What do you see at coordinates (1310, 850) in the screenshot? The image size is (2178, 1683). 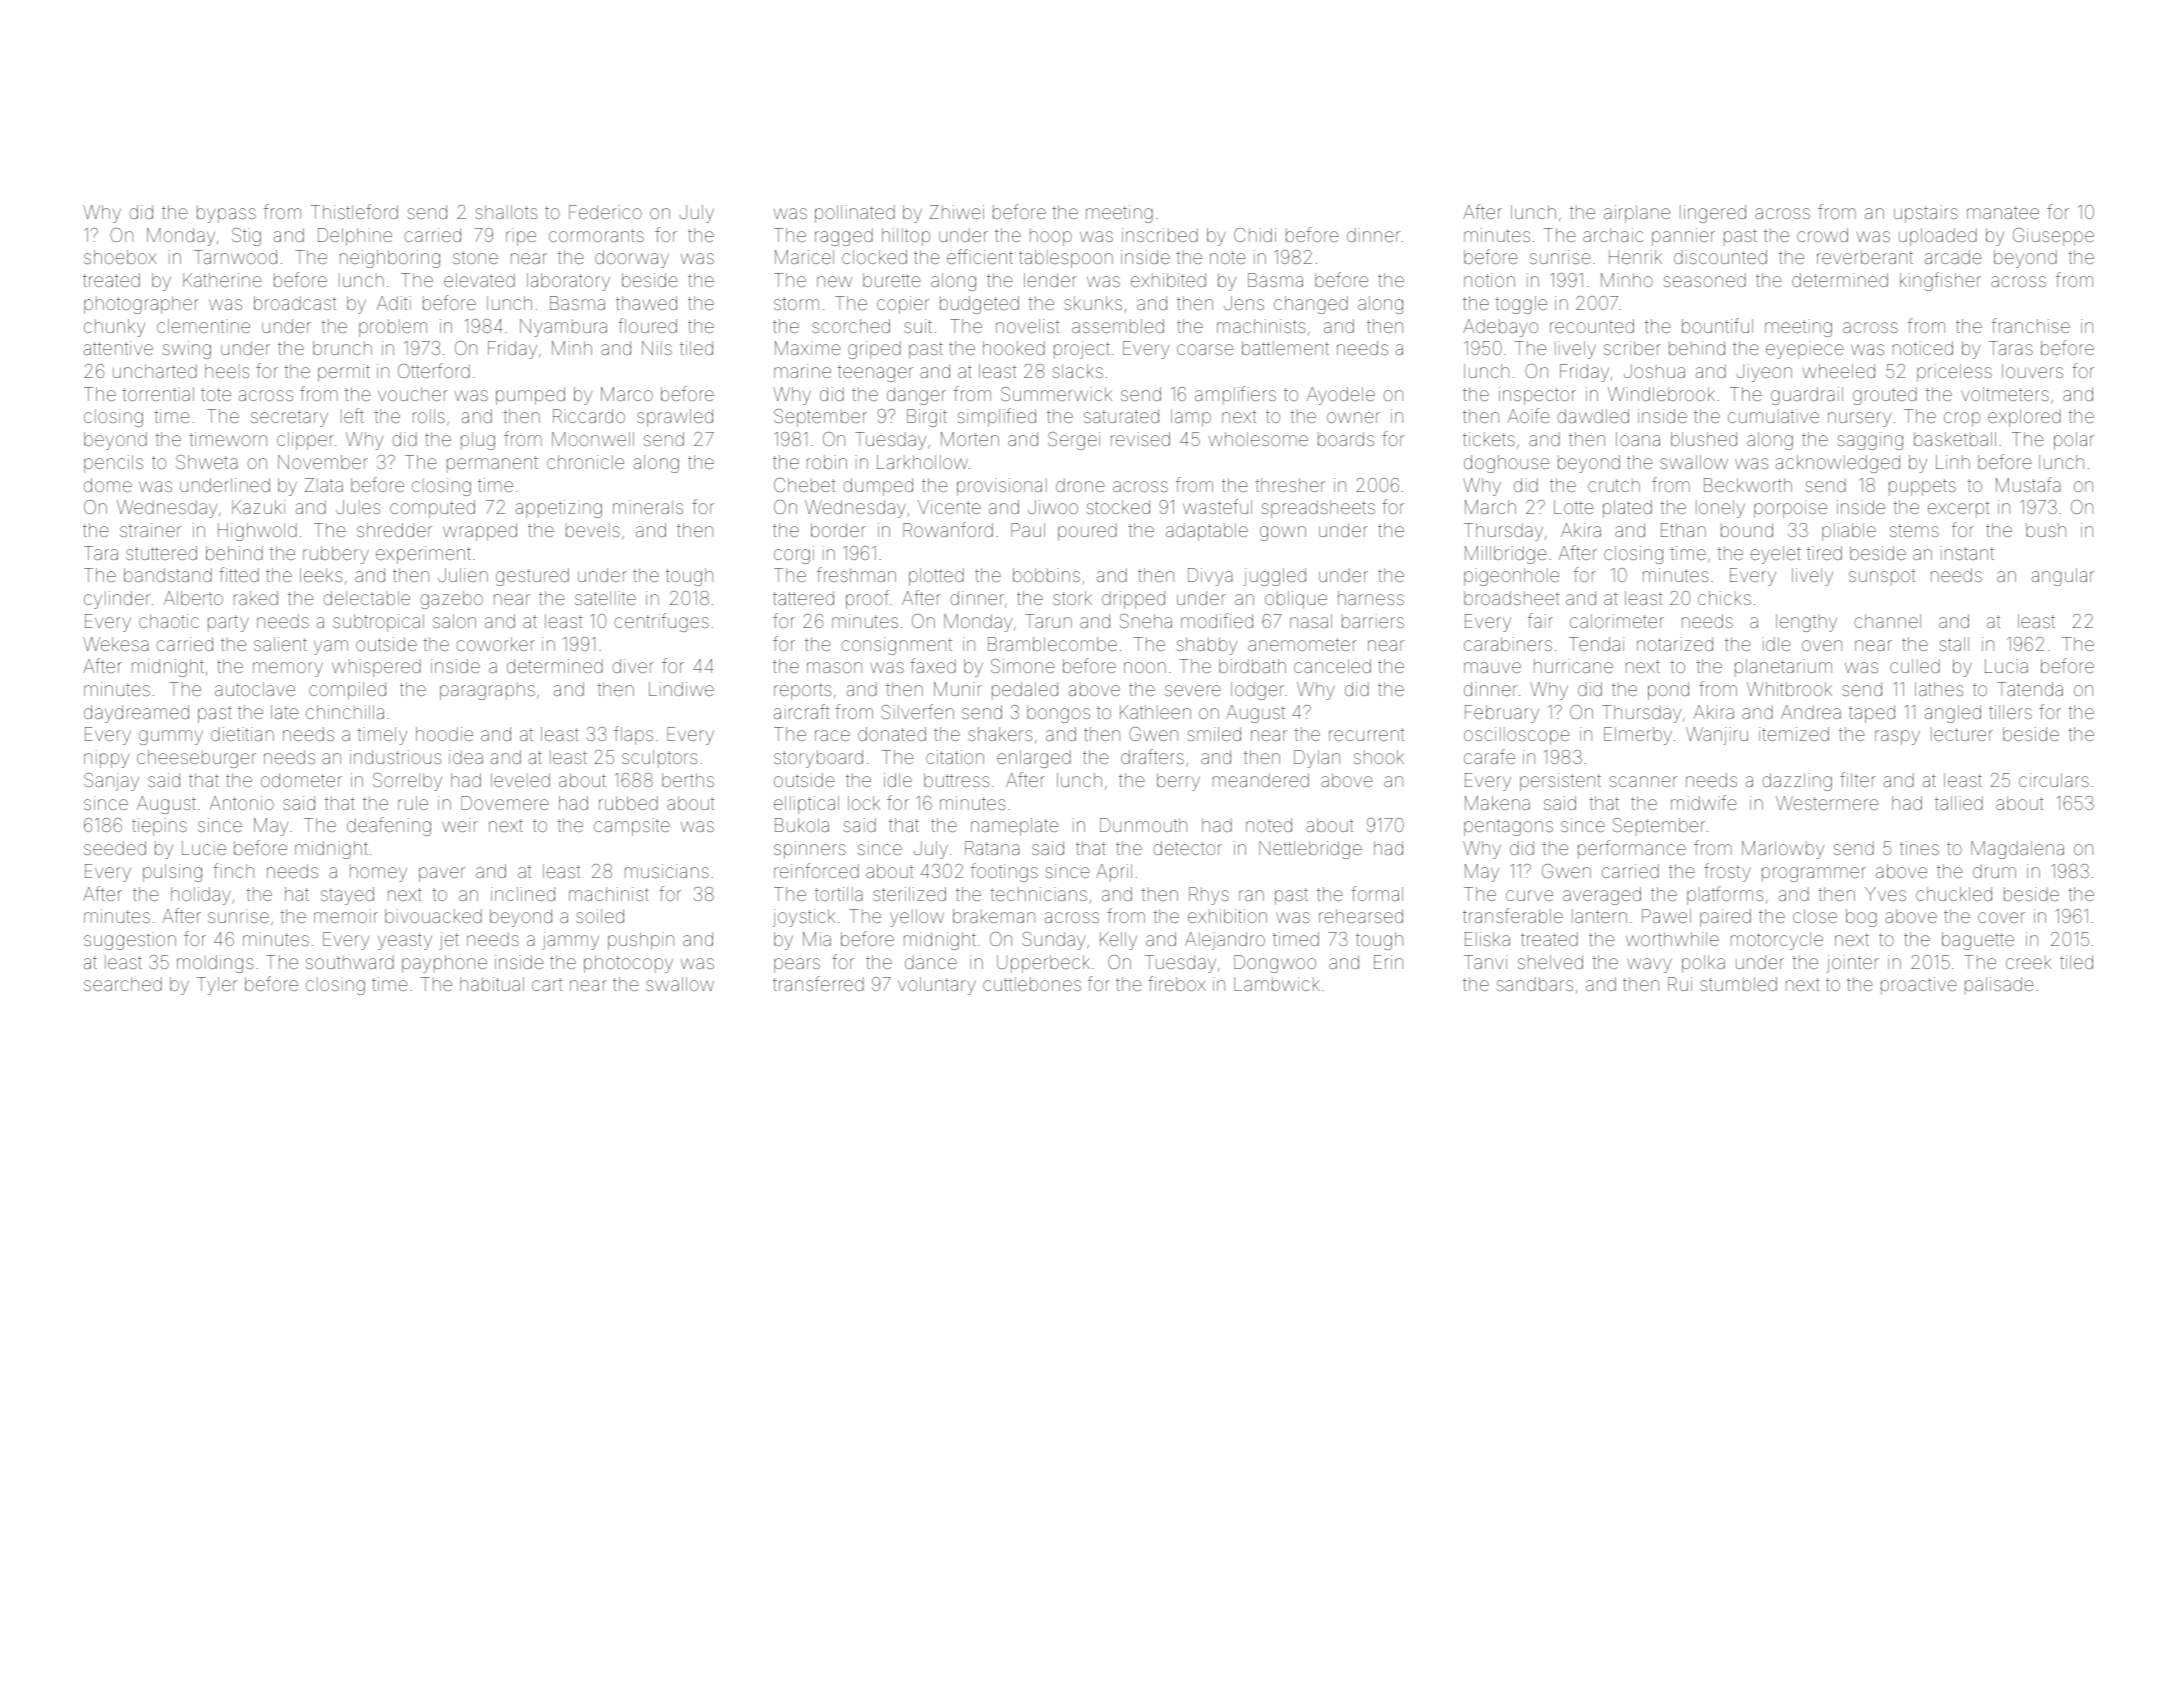 I see `Nettlebridge` at bounding box center [1310, 850].
